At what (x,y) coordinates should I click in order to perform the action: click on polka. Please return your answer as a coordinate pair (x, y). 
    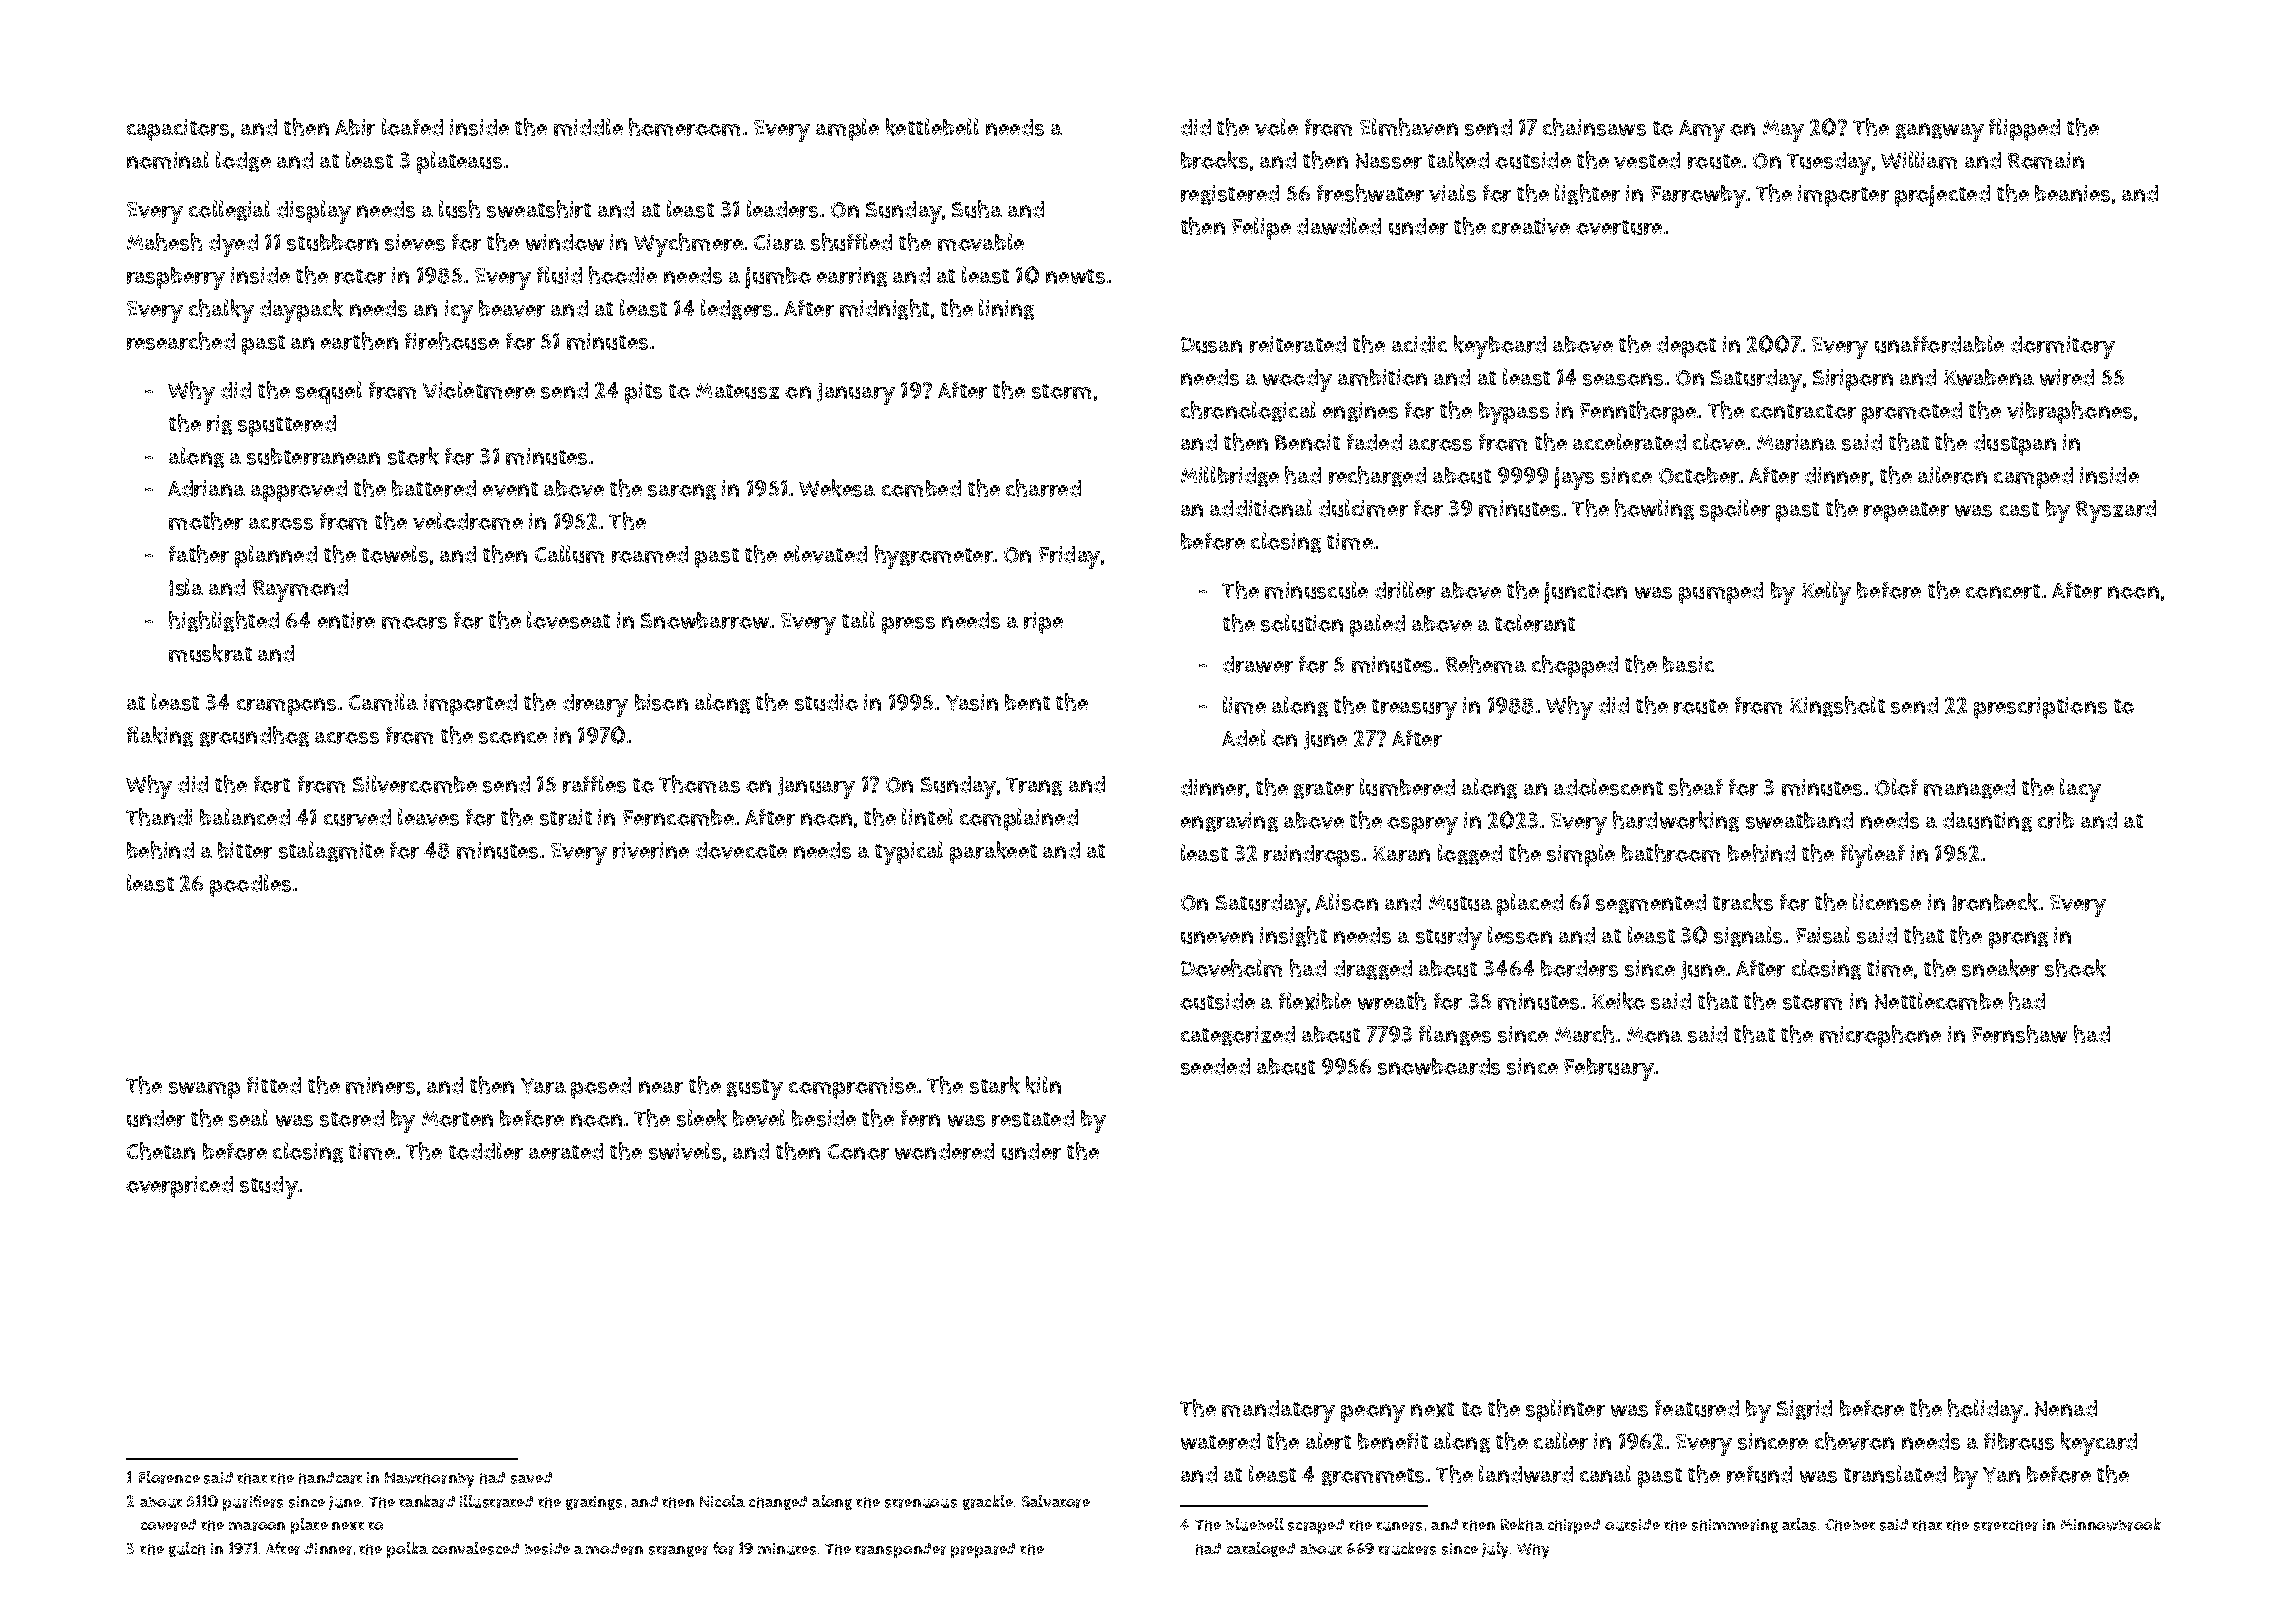
    Looking at the image, I should click on (407, 1550).
